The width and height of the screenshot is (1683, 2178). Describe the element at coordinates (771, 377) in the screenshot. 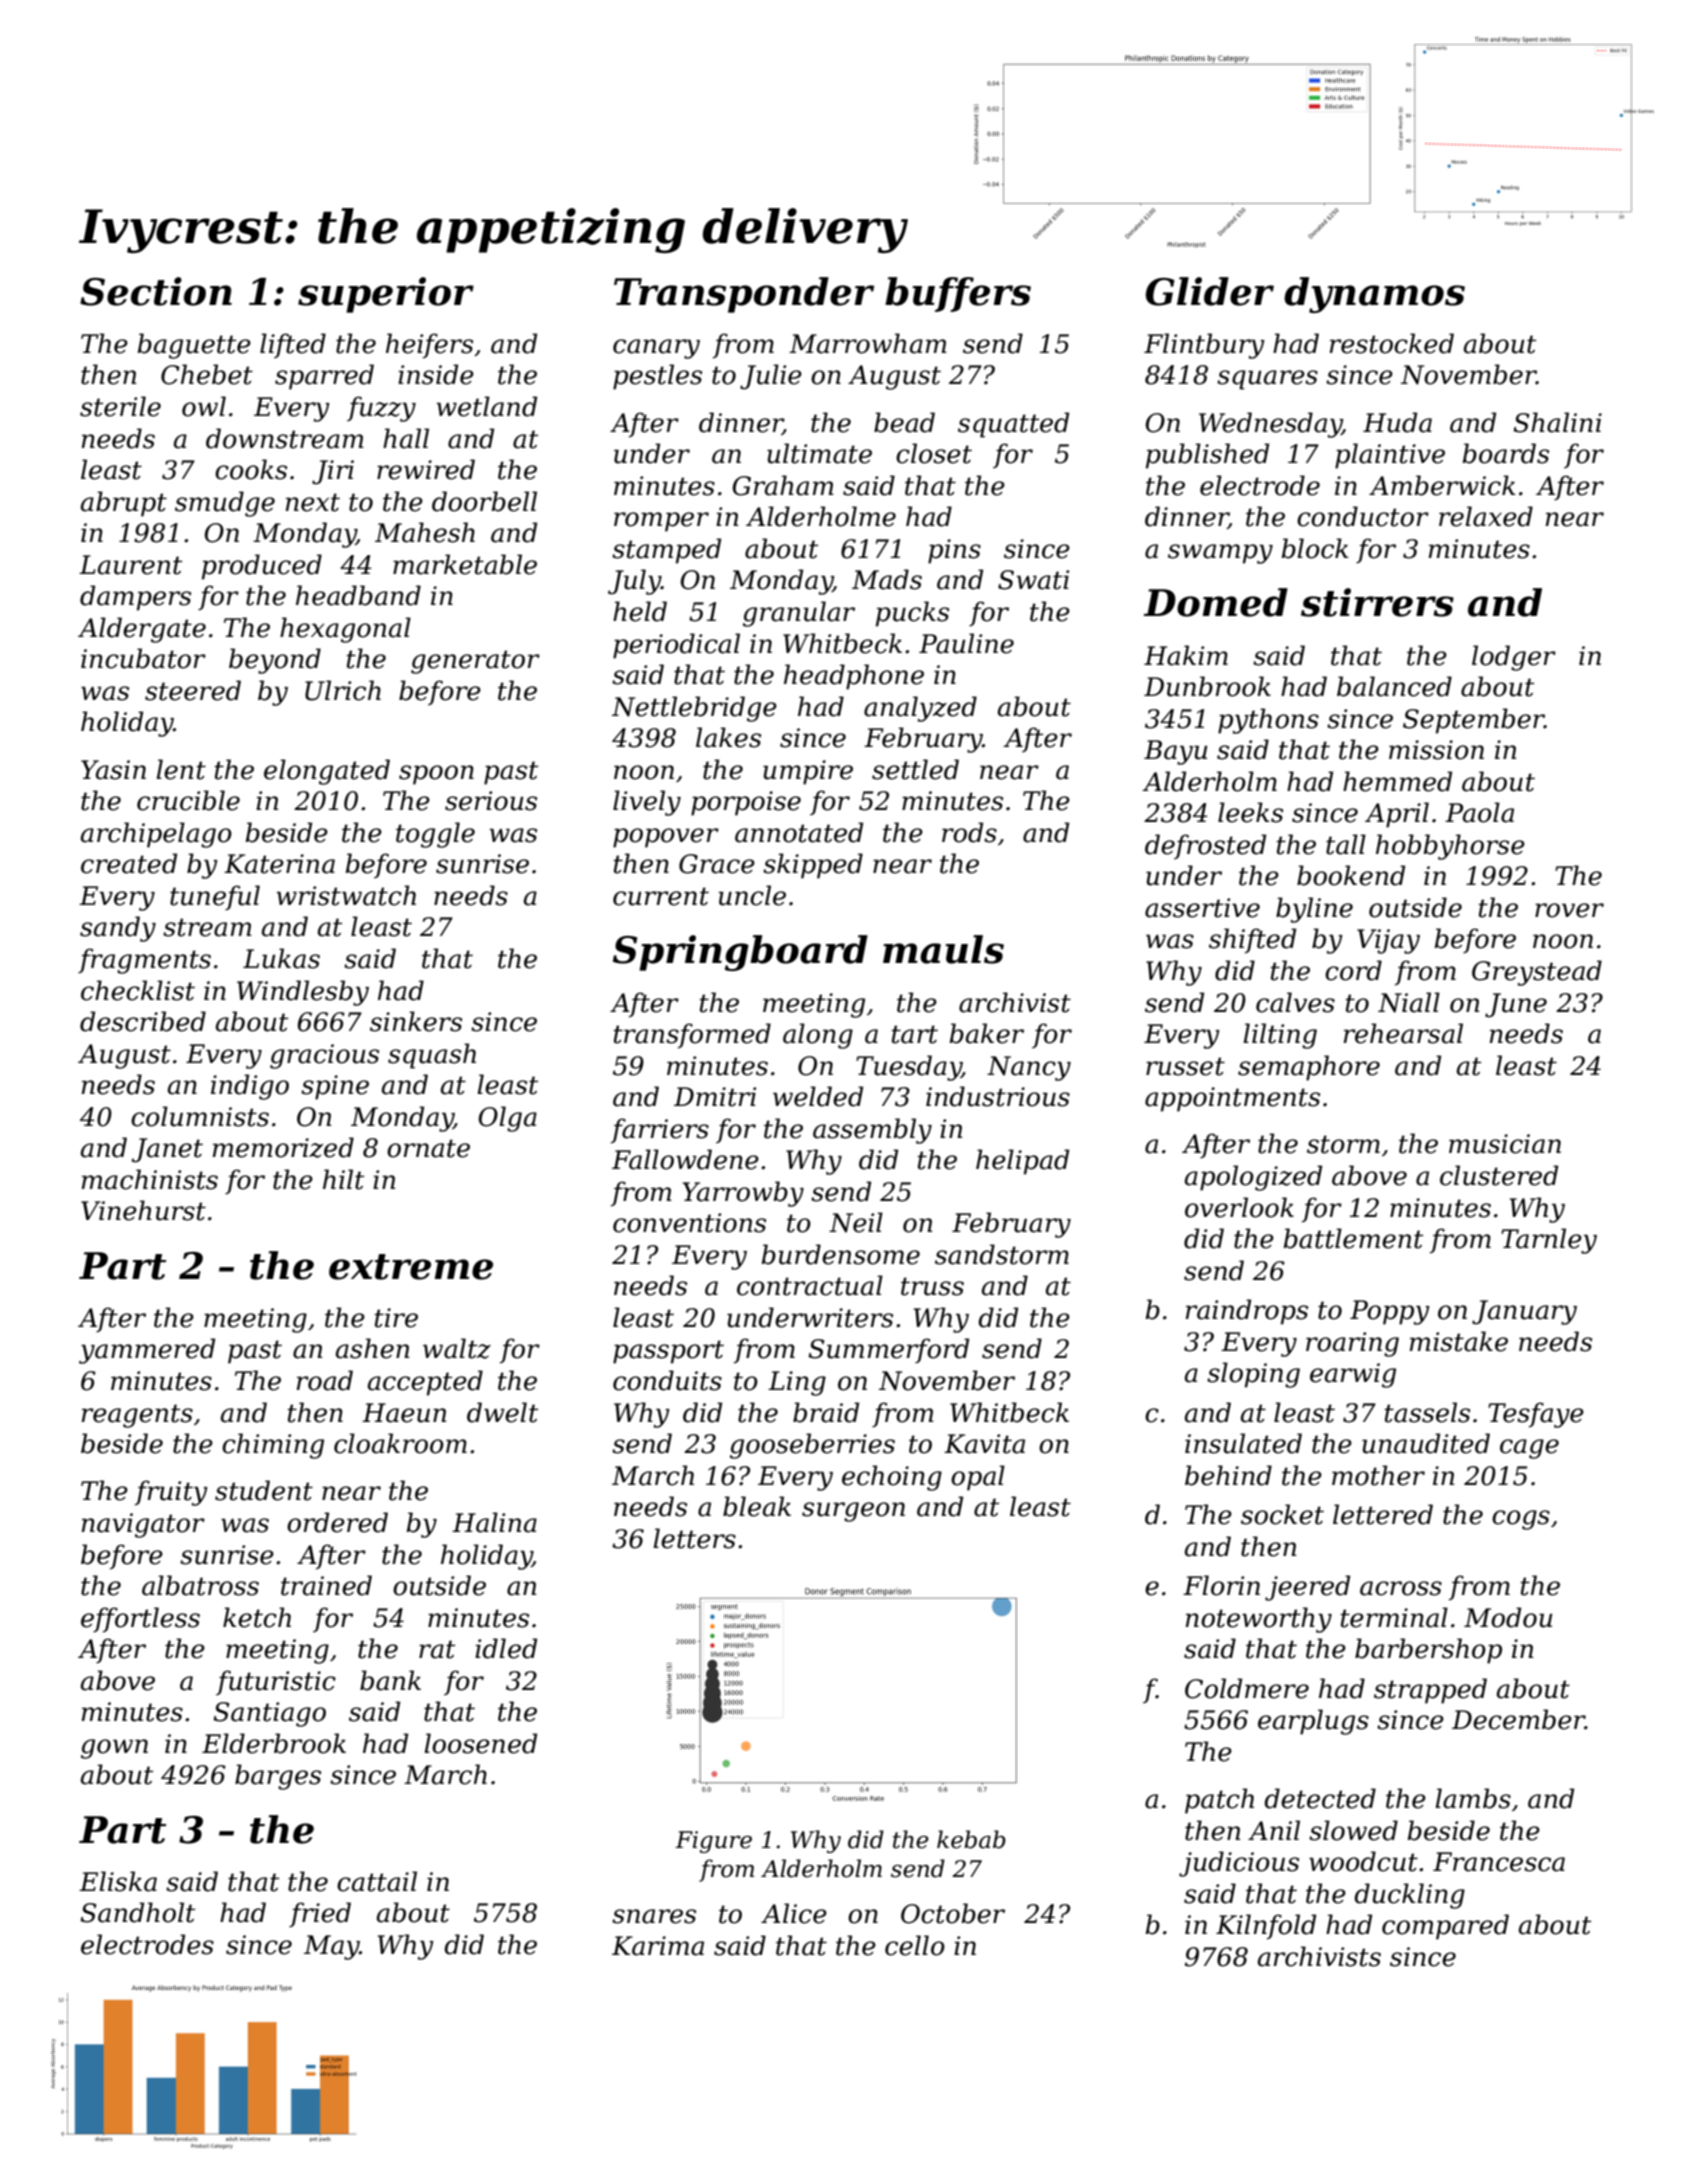

I see `Julie` at that location.
